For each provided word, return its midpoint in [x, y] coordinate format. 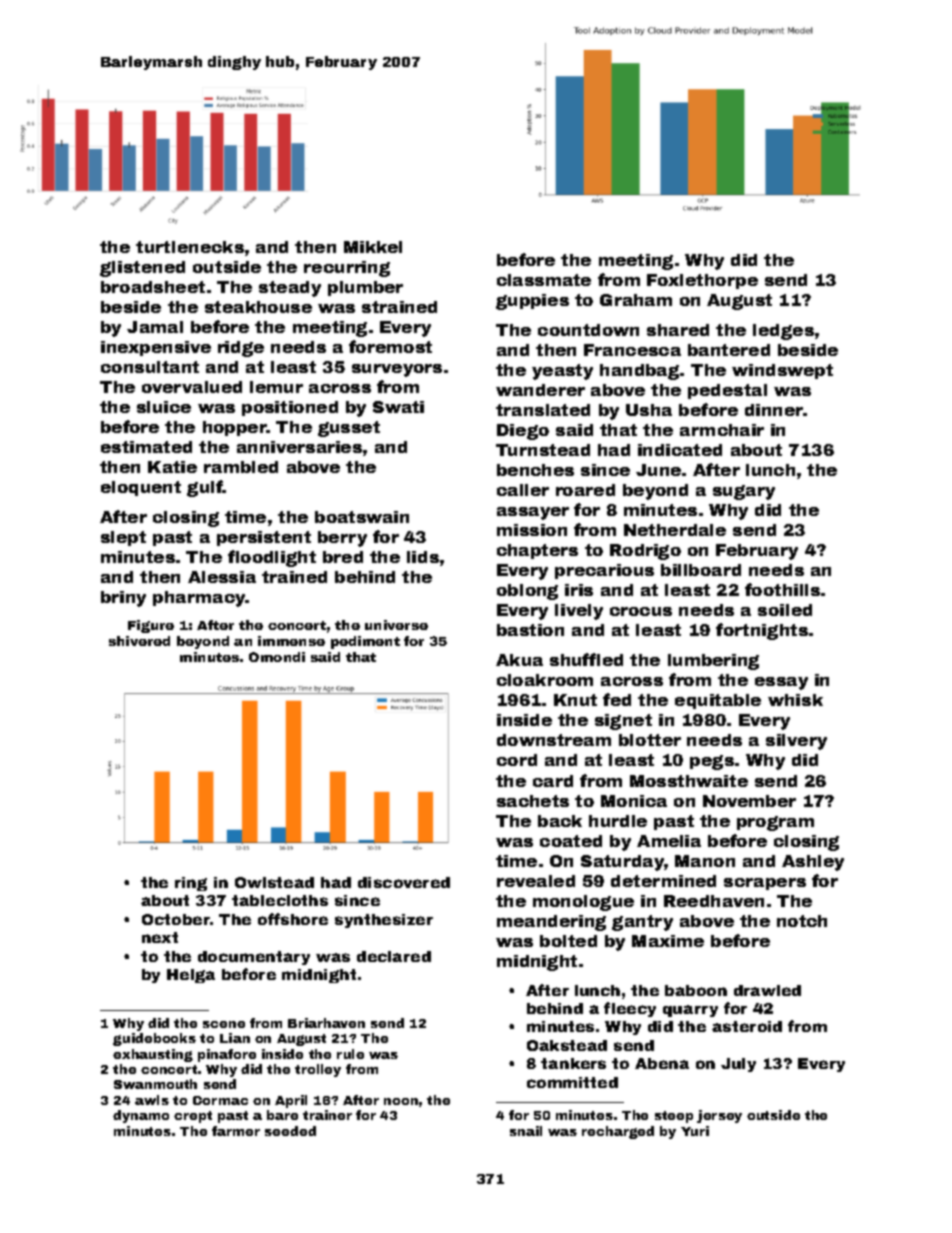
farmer [236, 1131]
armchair [722, 430]
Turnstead [543, 450]
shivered [139, 641]
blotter [650, 740]
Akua [519, 660]
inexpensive [156, 348]
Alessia [222, 577]
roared [585, 490]
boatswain [362, 517]
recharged [618, 1132]
